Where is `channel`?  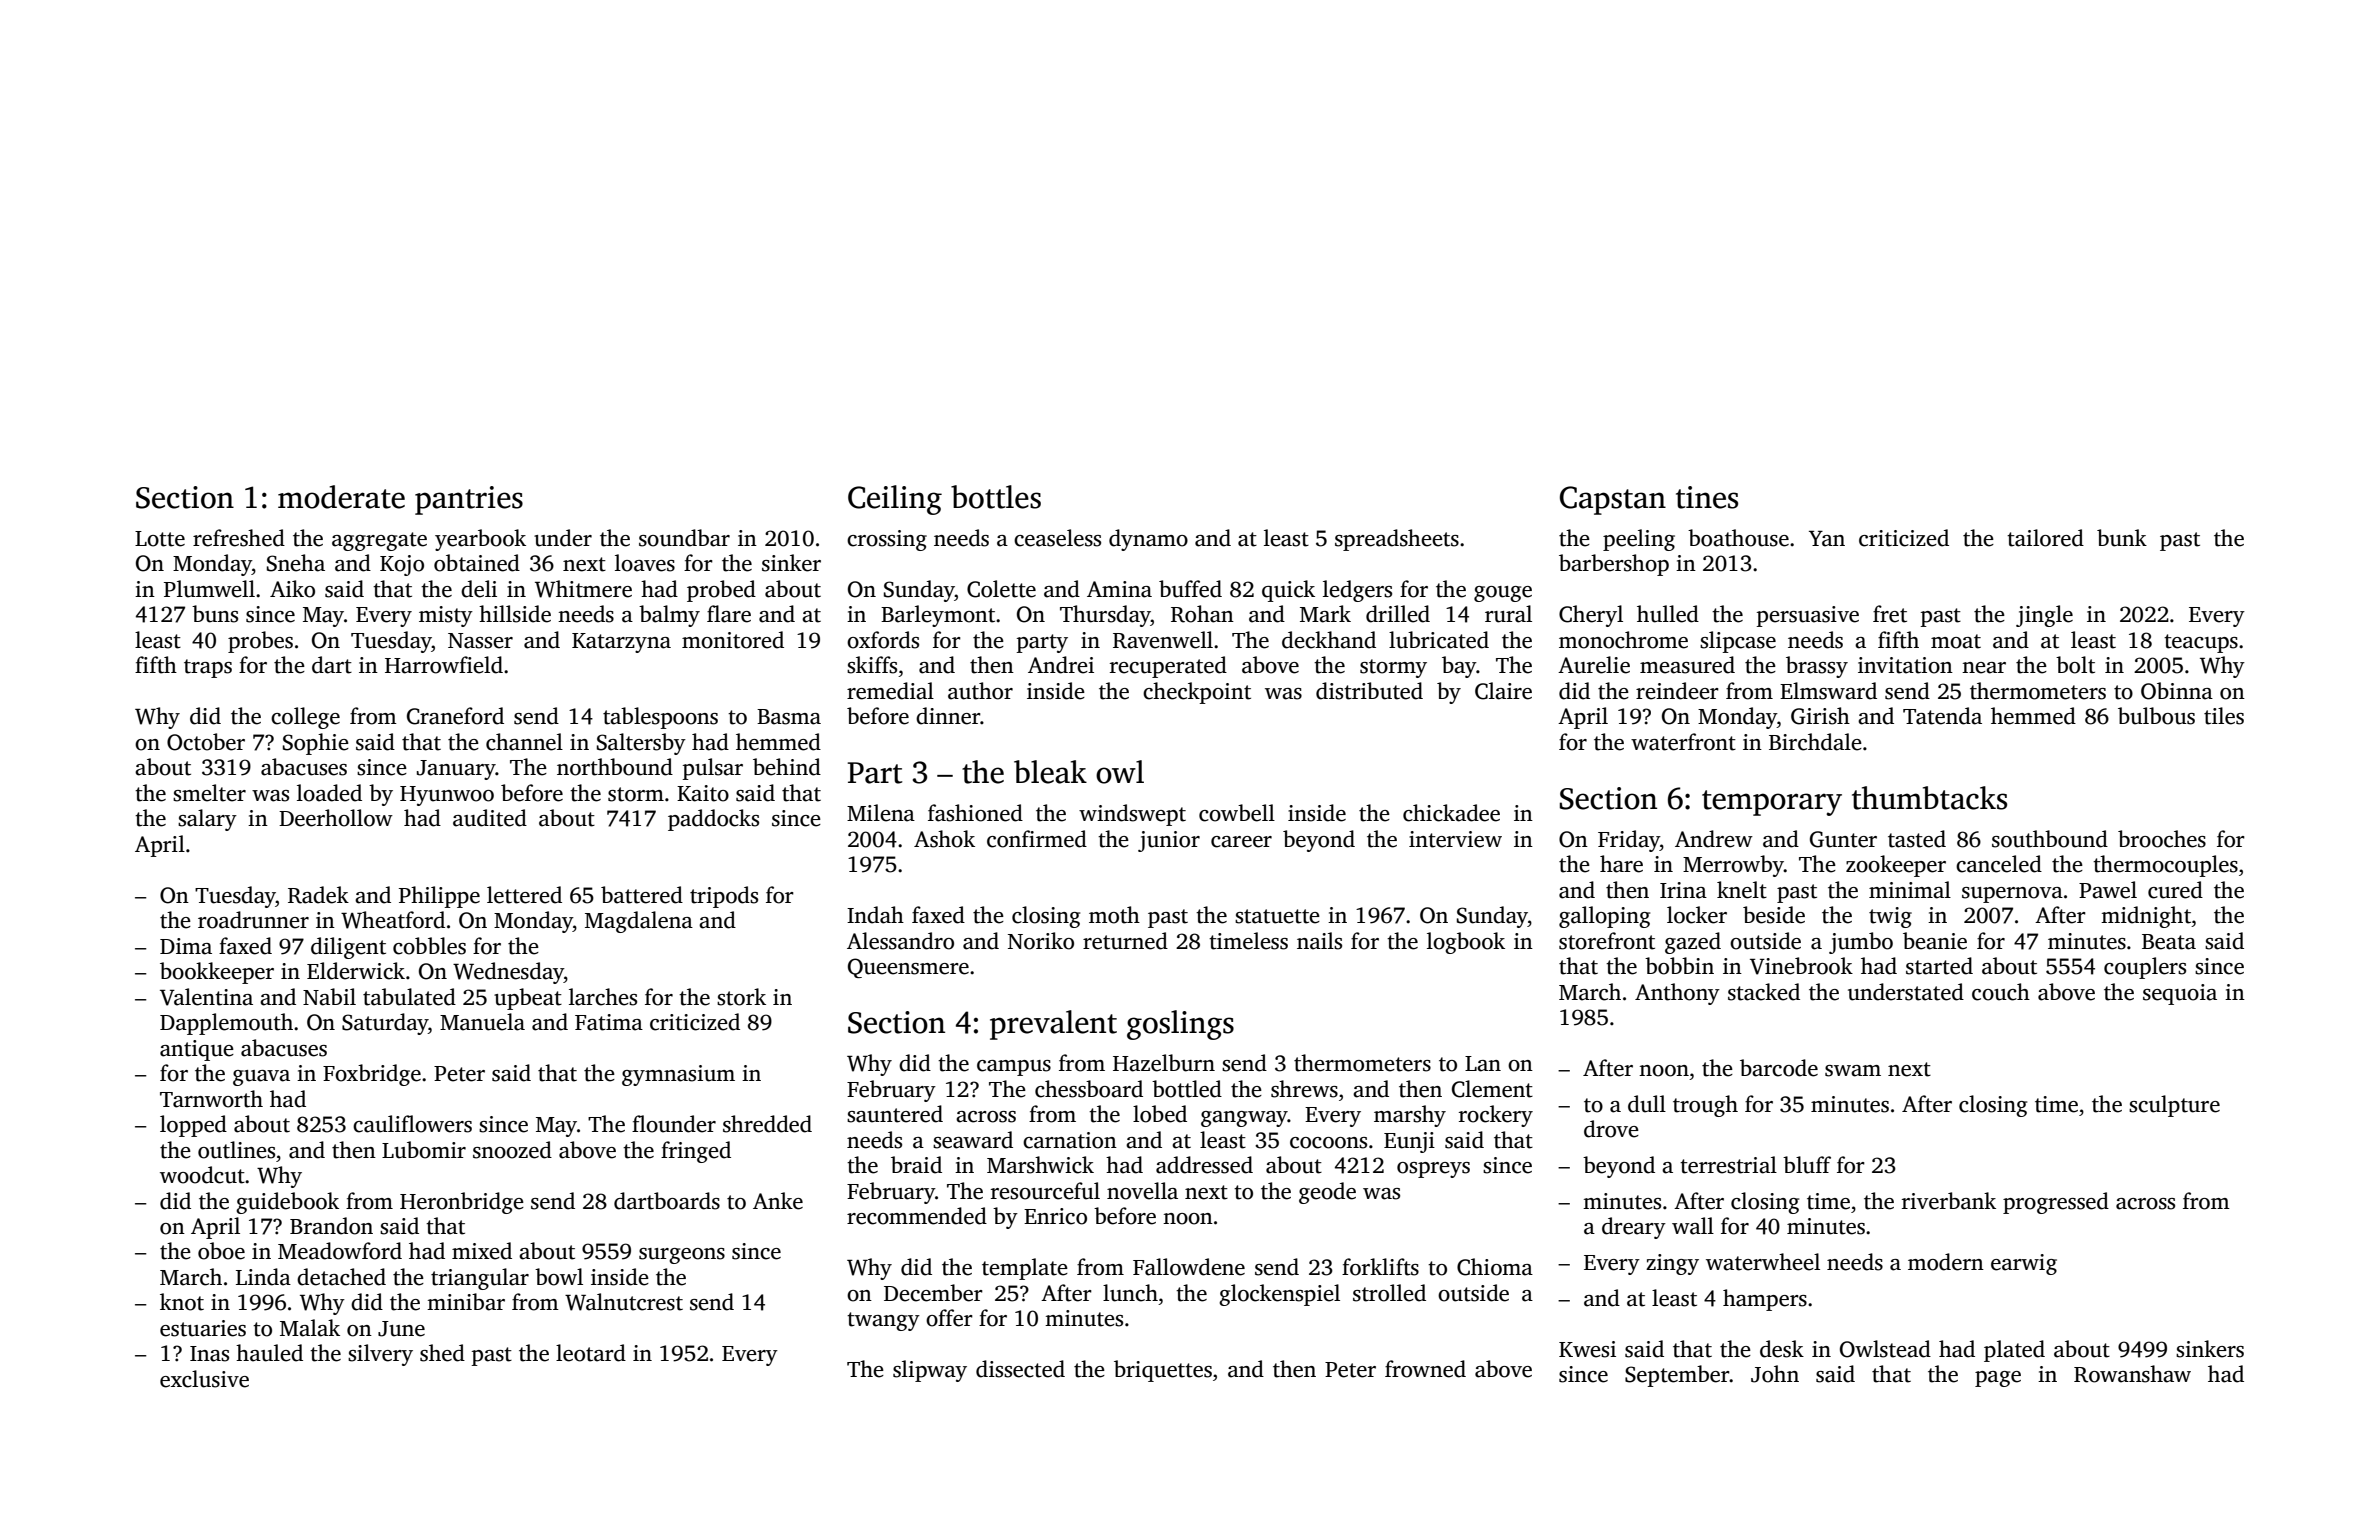 channel is located at coordinates (524, 742).
